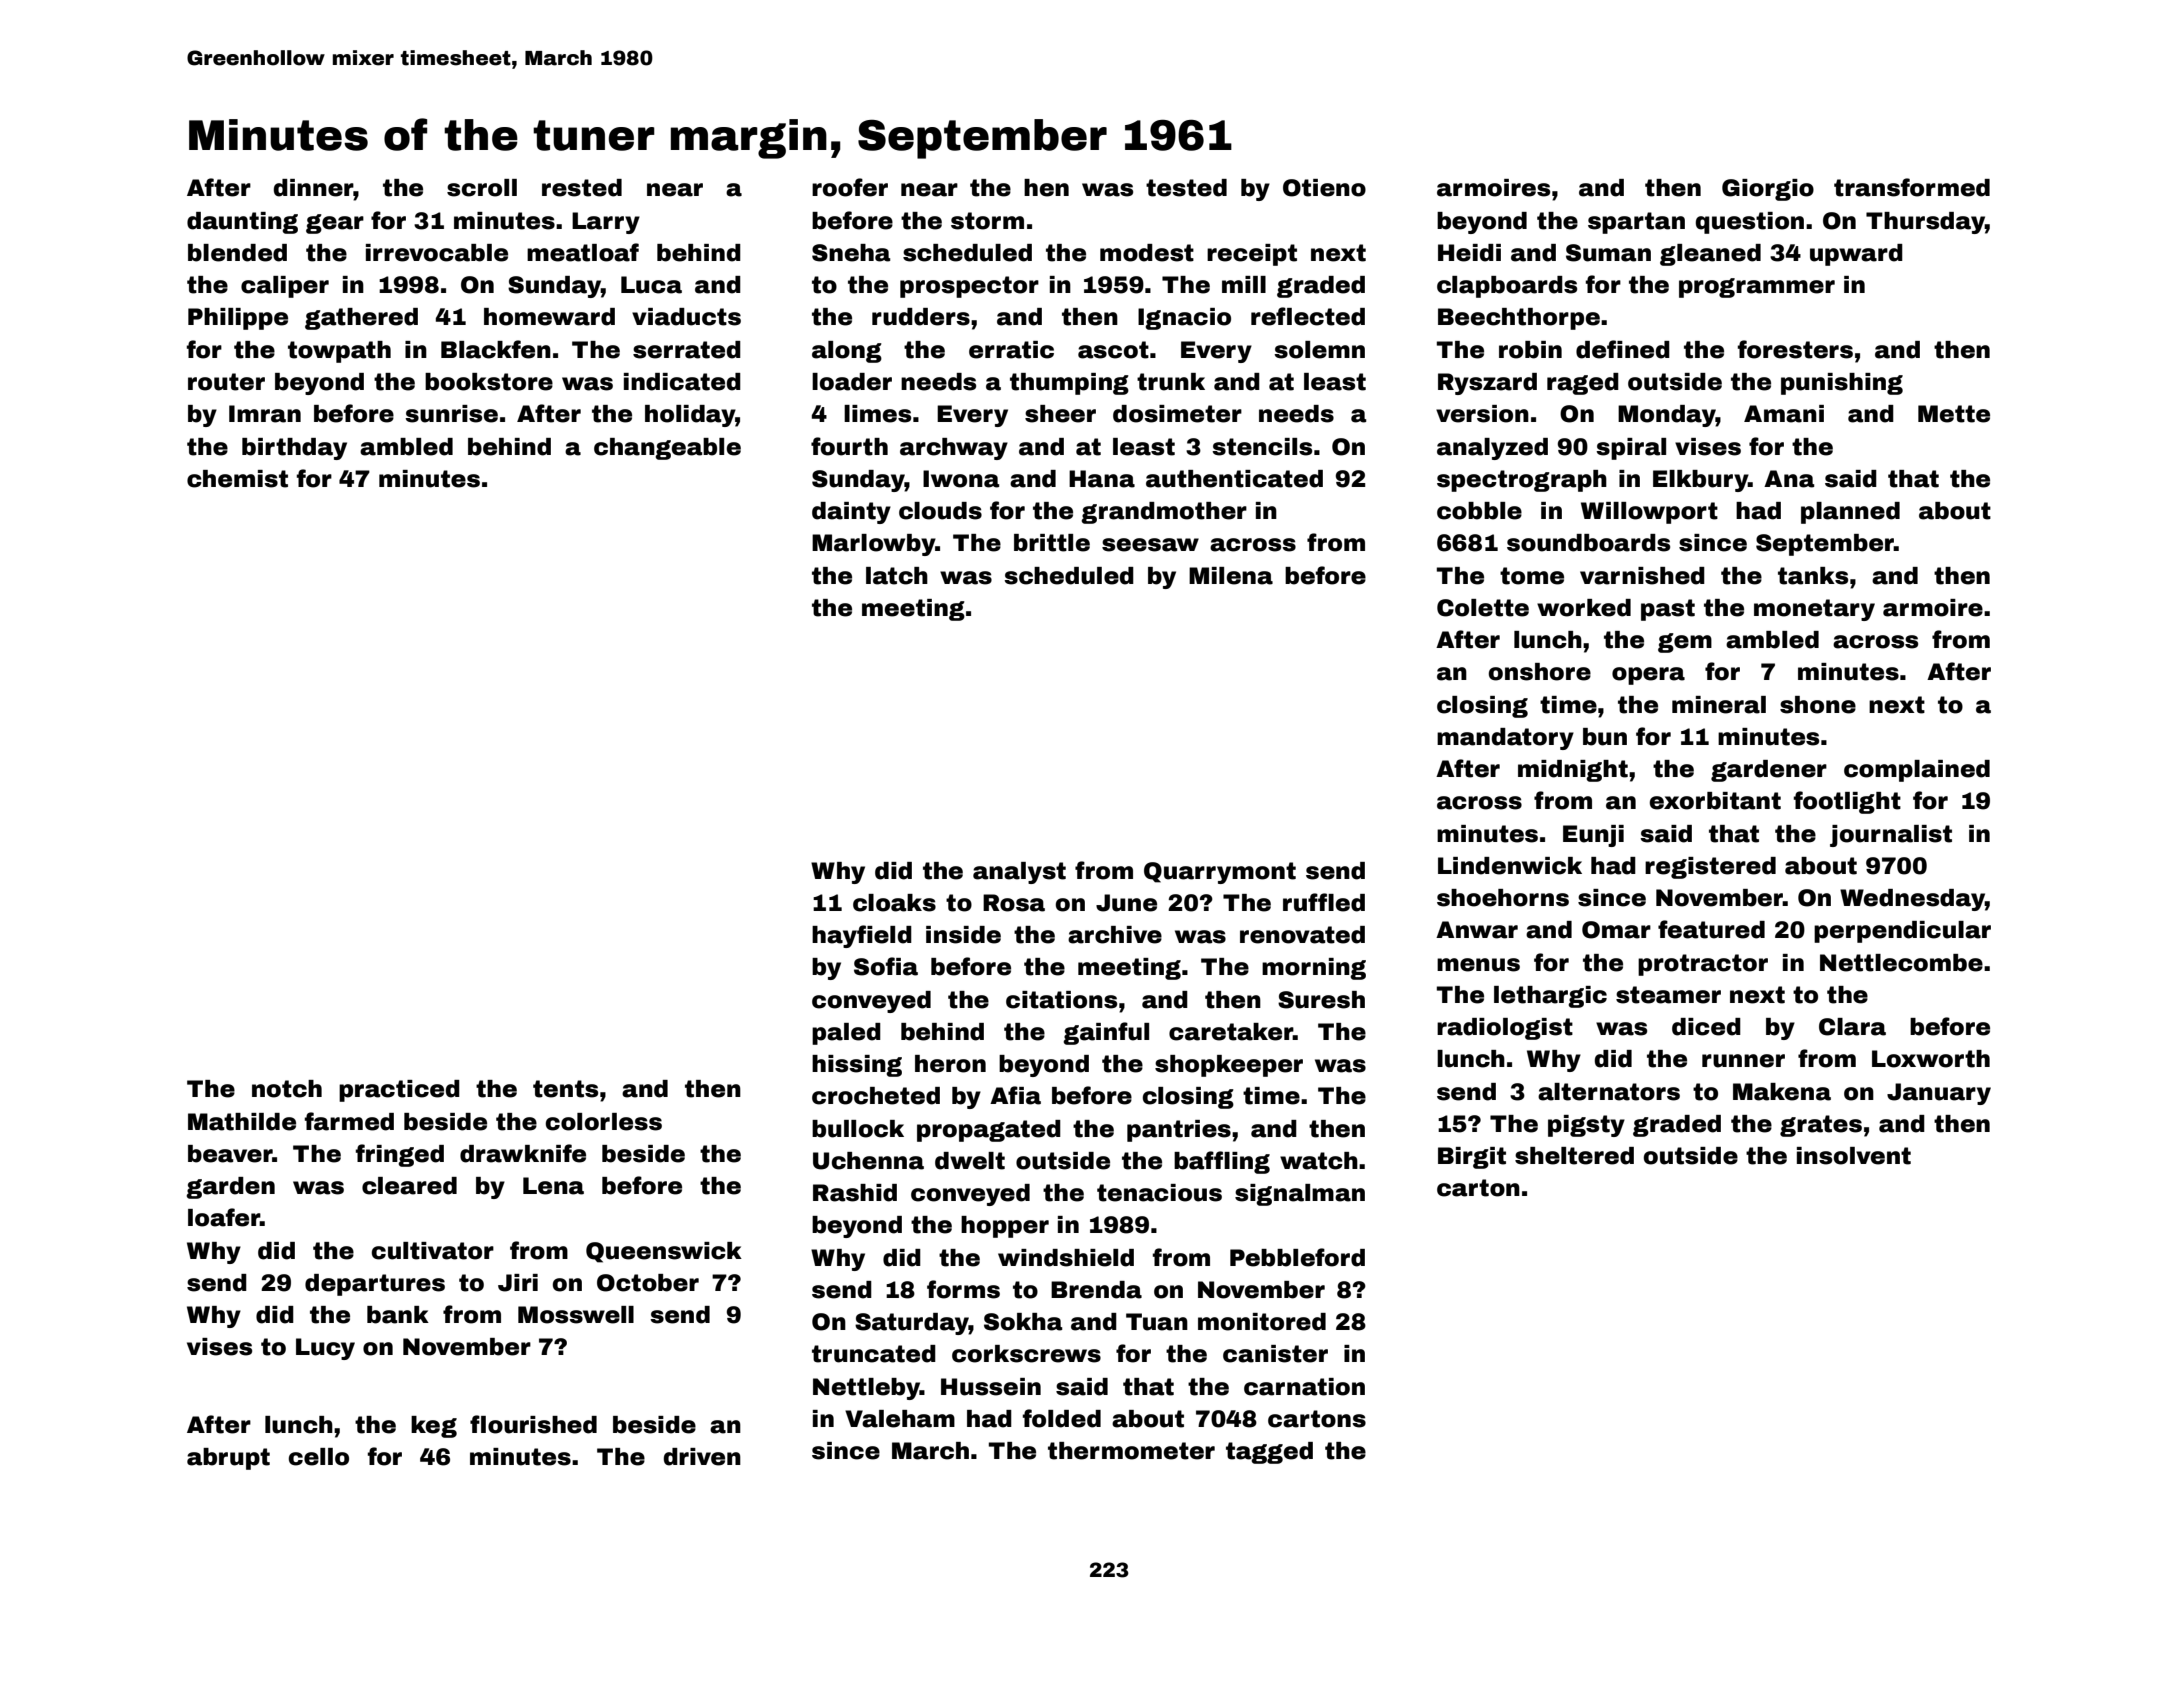  I want to click on cello, so click(319, 1457).
